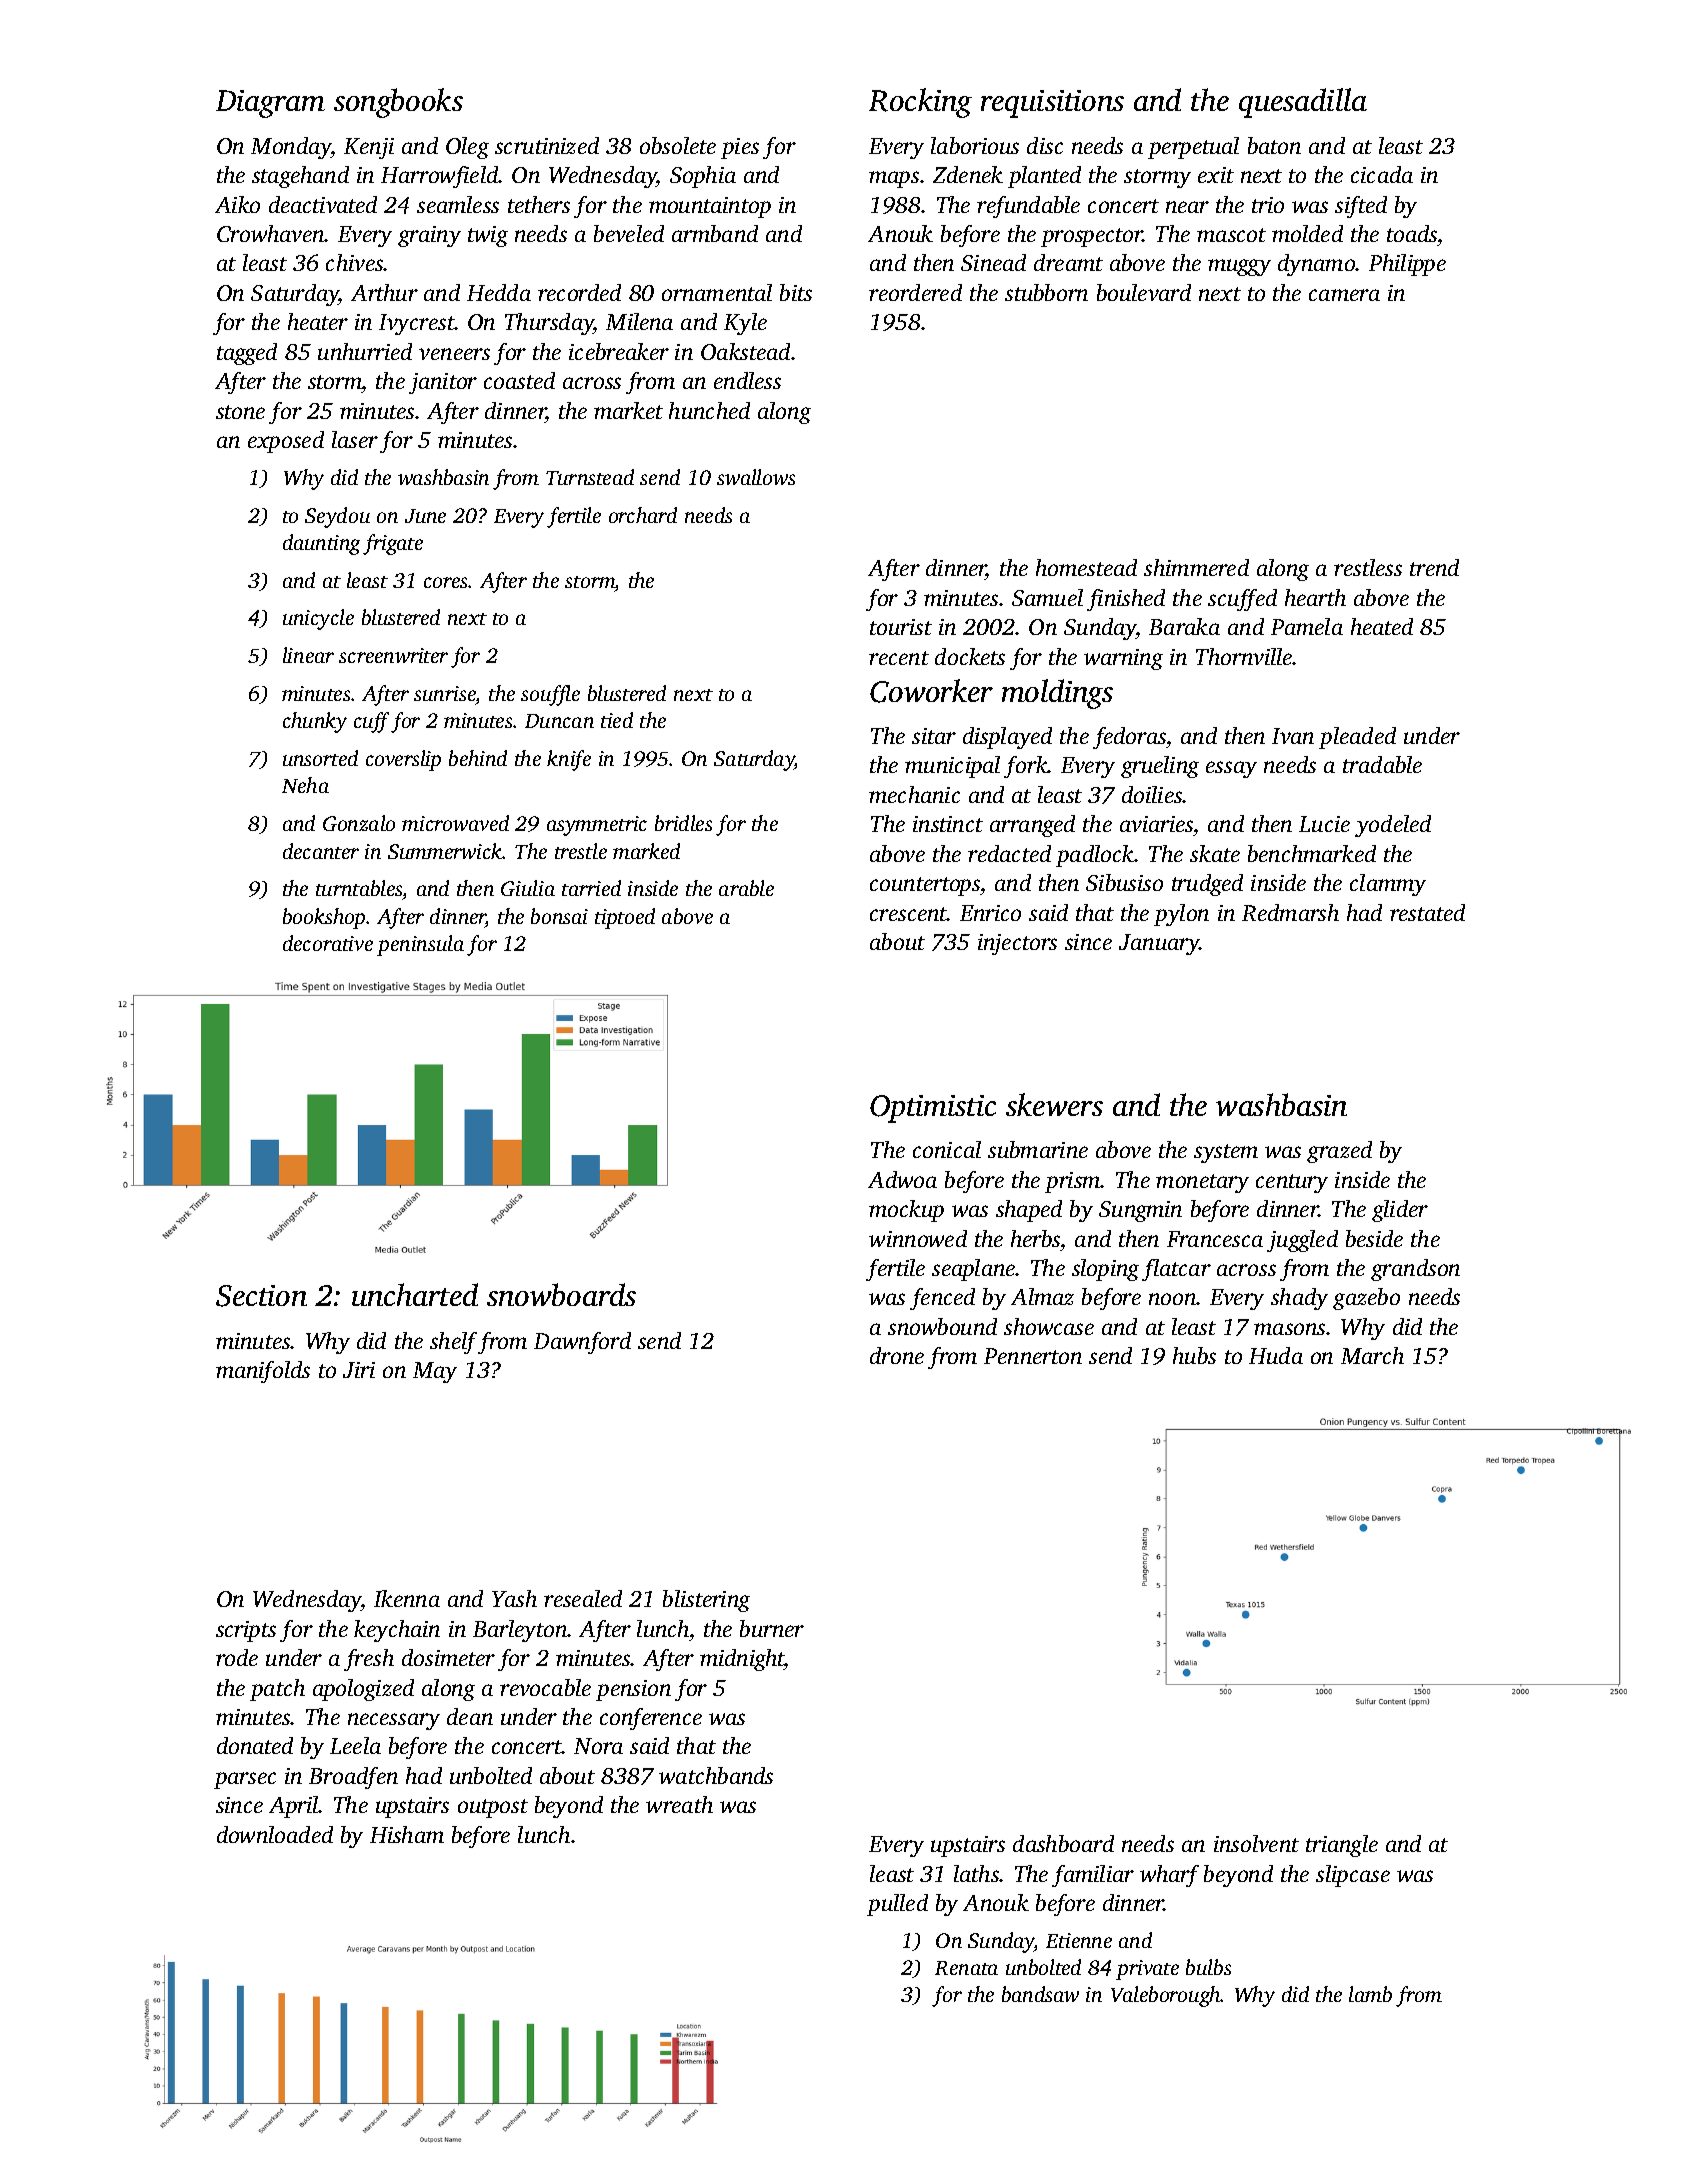 Image resolution: width=1683 pixels, height=2178 pixels. What do you see at coordinates (407, 1834) in the screenshot?
I see `Hisham` at bounding box center [407, 1834].
